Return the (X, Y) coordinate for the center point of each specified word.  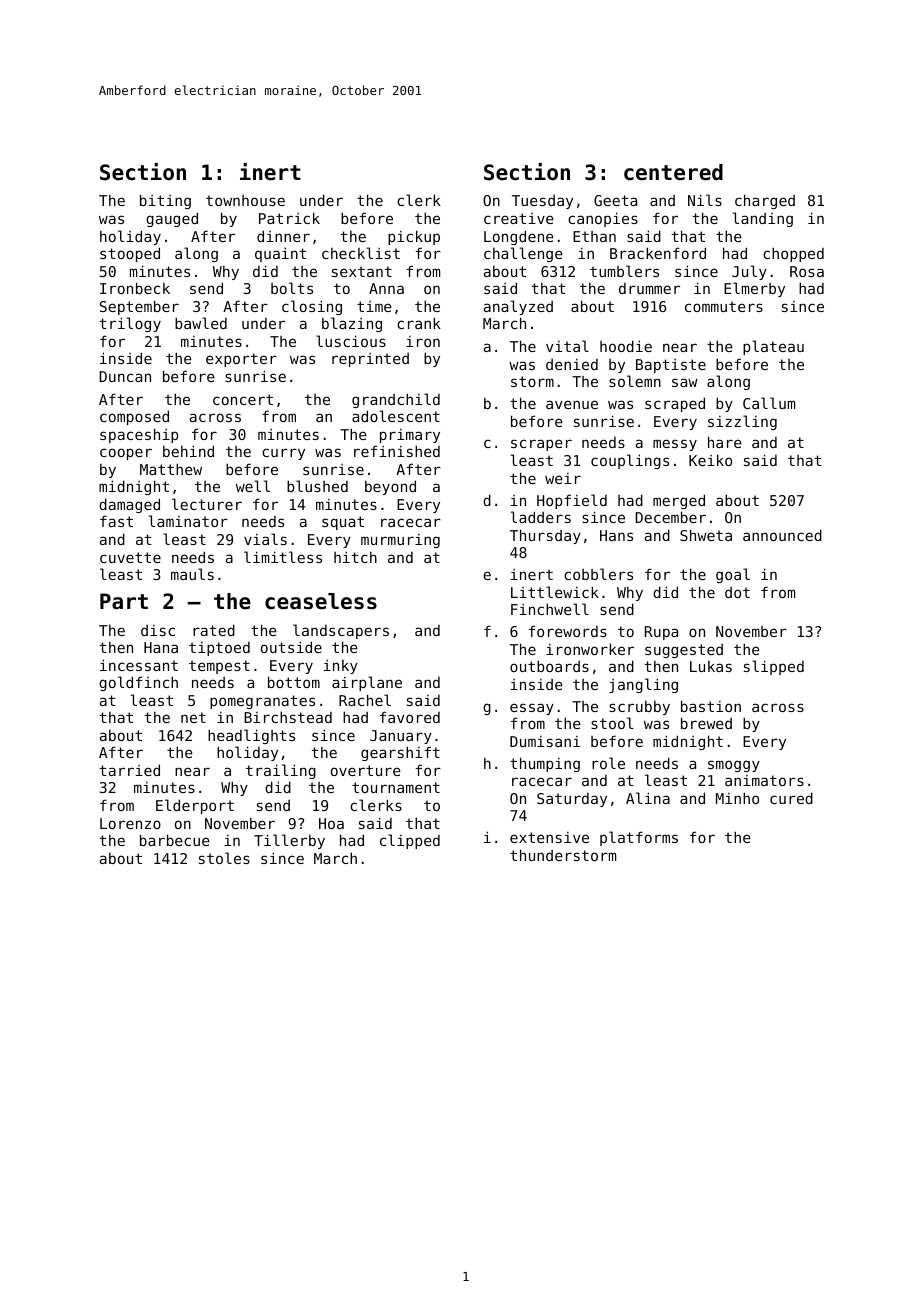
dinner (283, 236)
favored (410, 717)
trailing (281, 771)
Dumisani (545, 741)
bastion (711, 706)
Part (124, 601)
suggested (684, 651)
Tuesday (542, 202)
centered (673, 172)
